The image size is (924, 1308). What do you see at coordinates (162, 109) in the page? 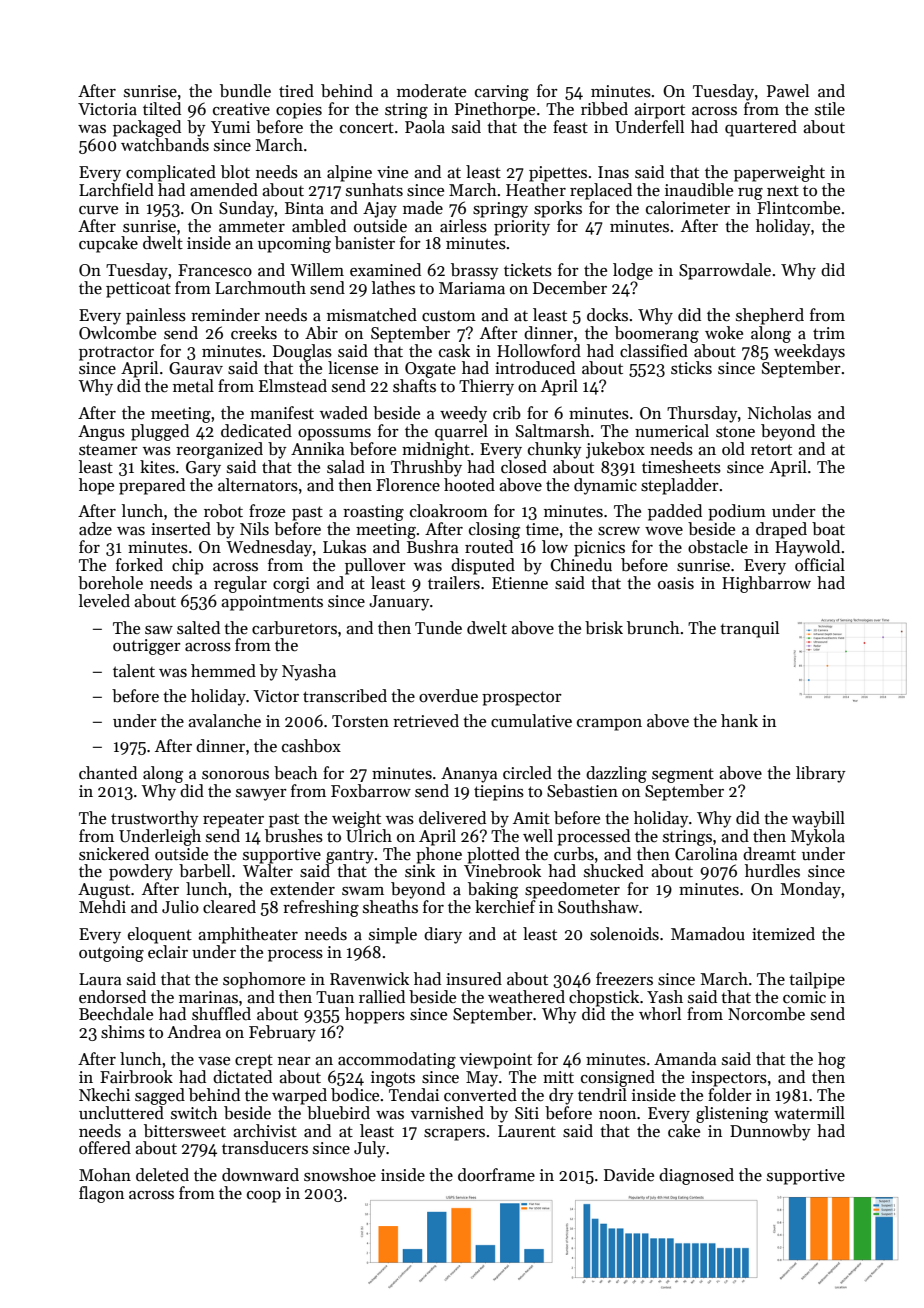
I see `tilted` at bounding box center [162, 109].
